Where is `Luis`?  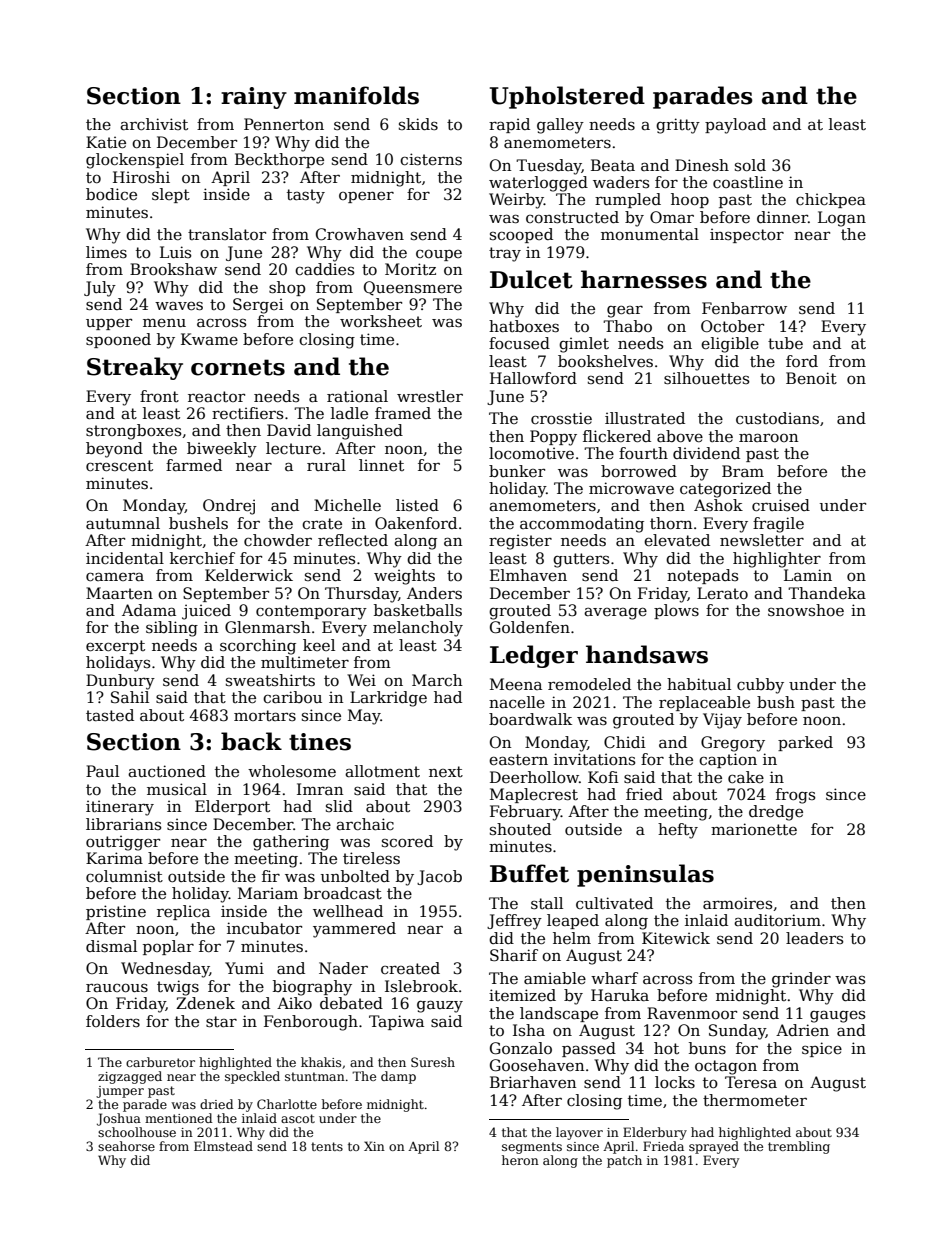 Luis is located at coordinates (176, 252).
